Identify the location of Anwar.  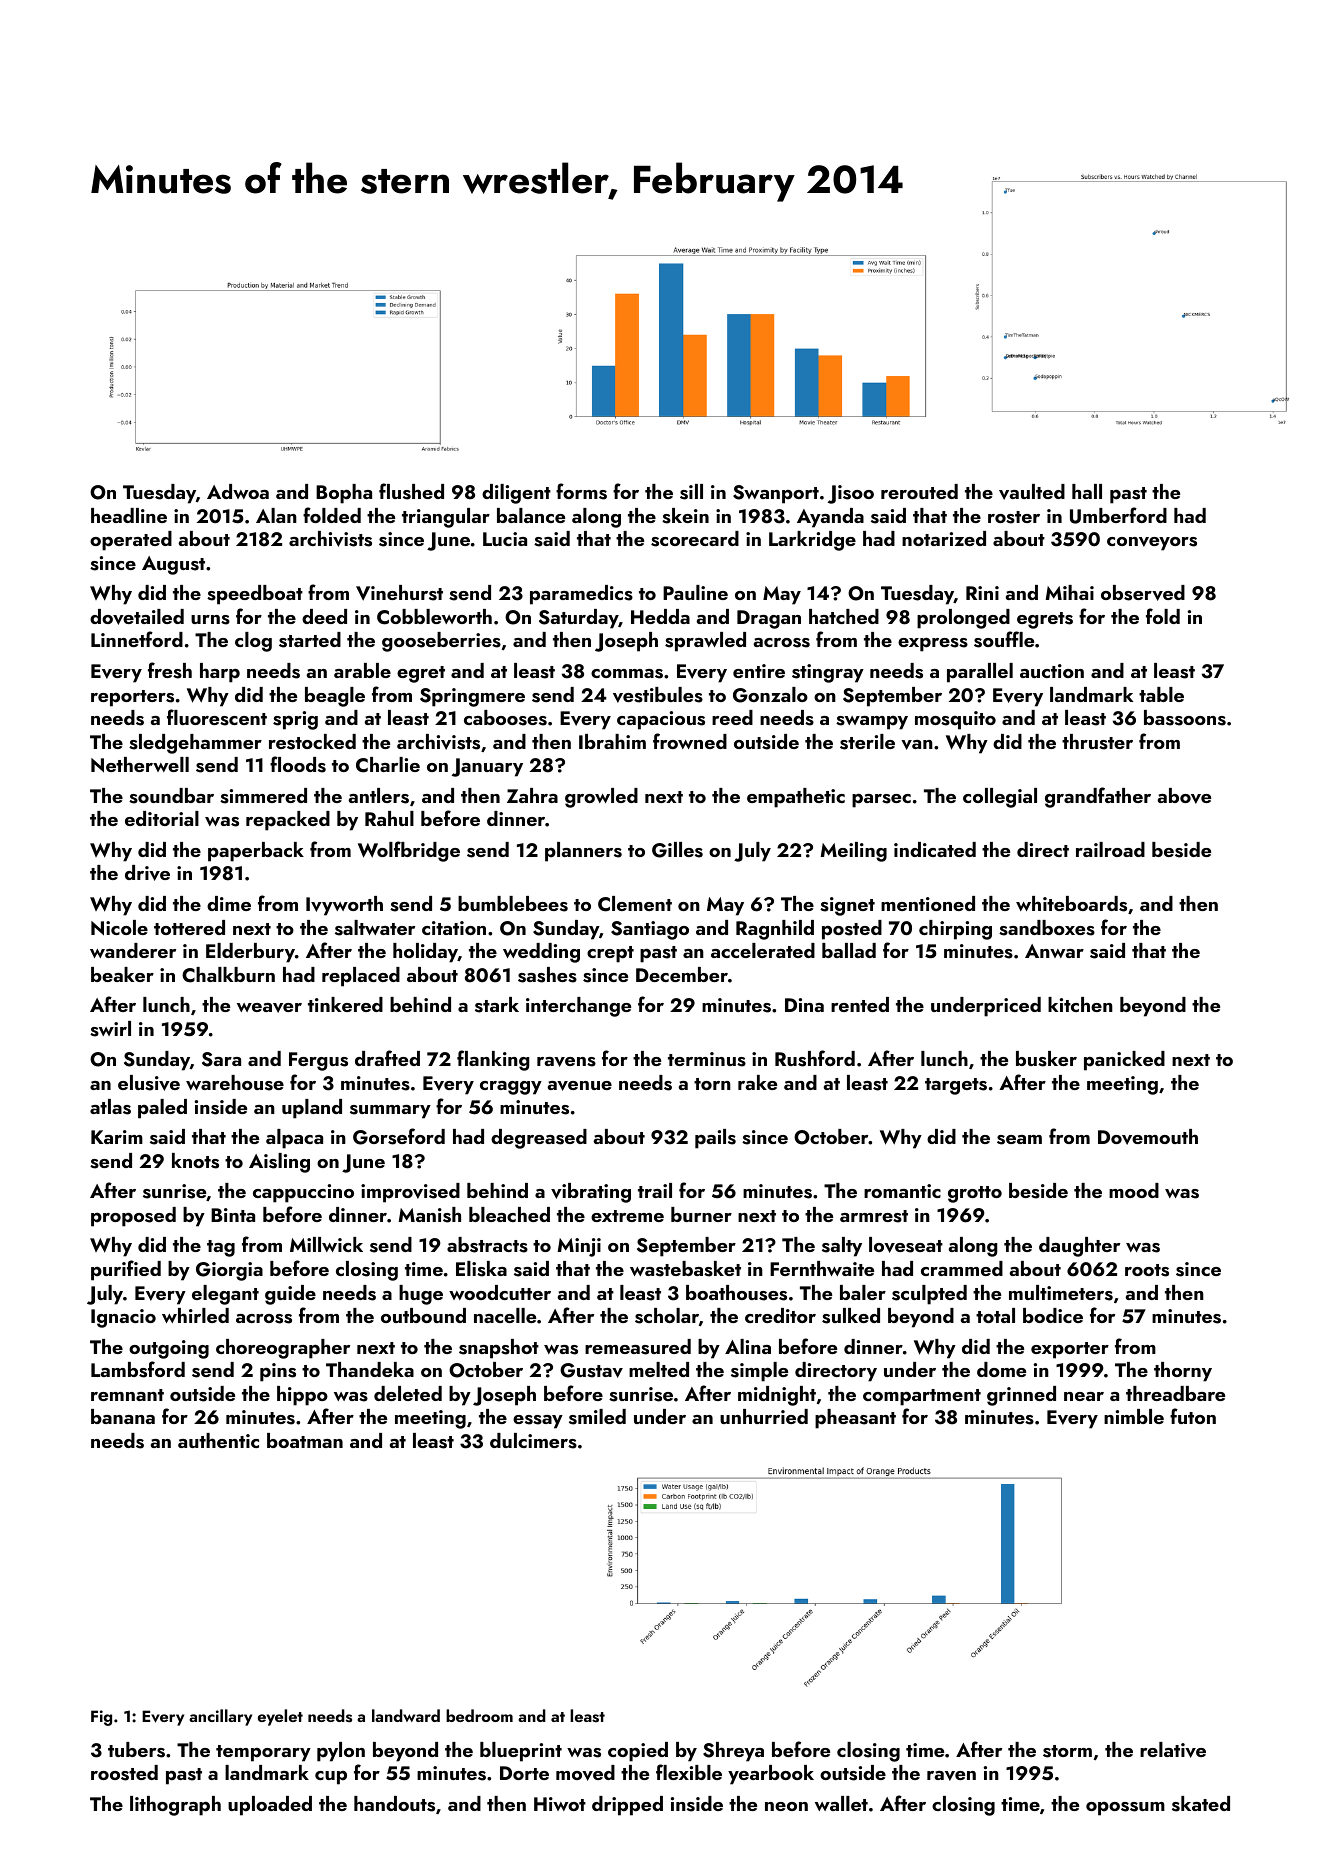
(1054, 951).
